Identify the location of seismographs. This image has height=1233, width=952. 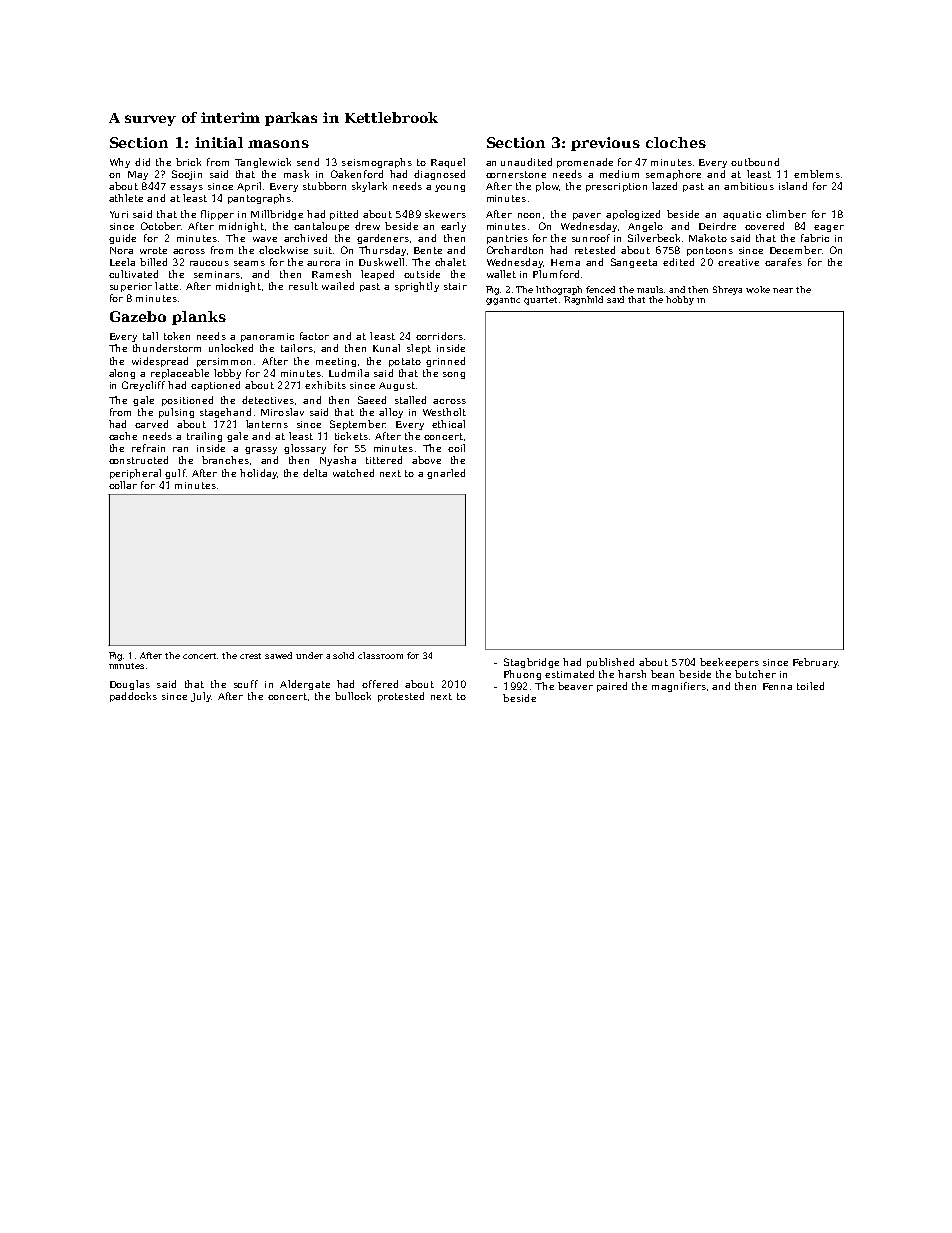
(377, 163).
